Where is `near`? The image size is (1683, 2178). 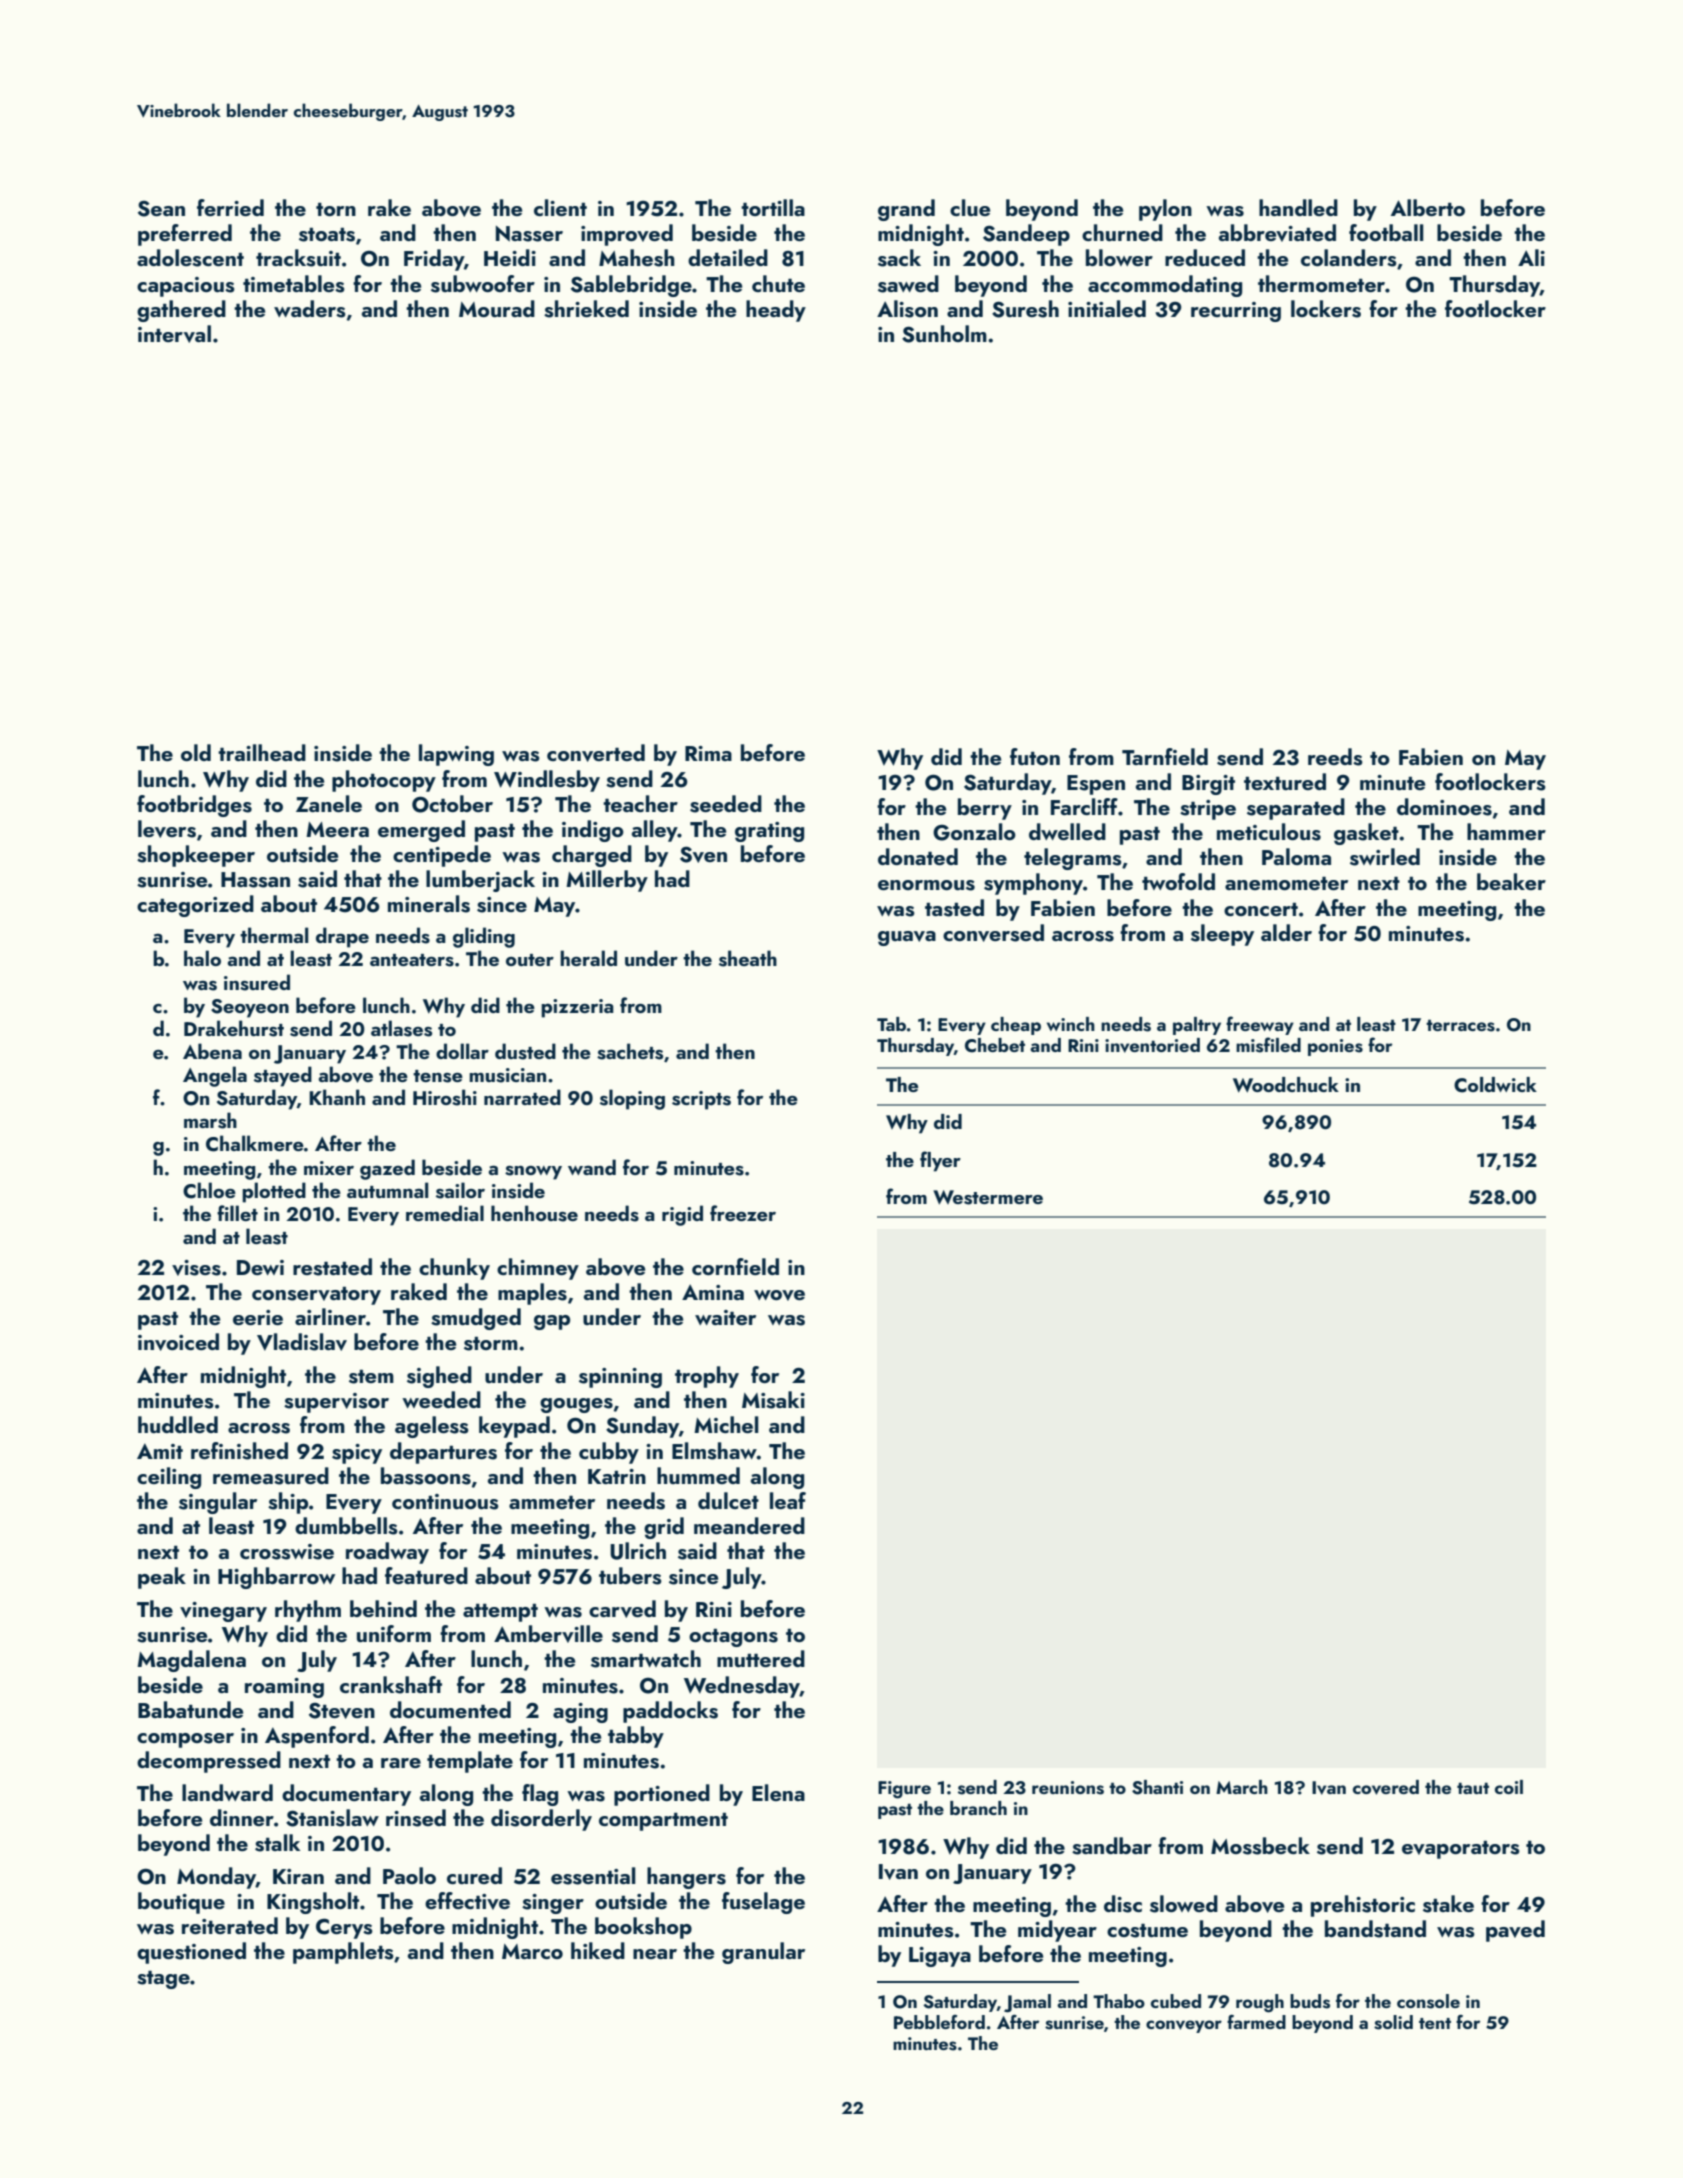 near is located at coordinates (655, 1954).
